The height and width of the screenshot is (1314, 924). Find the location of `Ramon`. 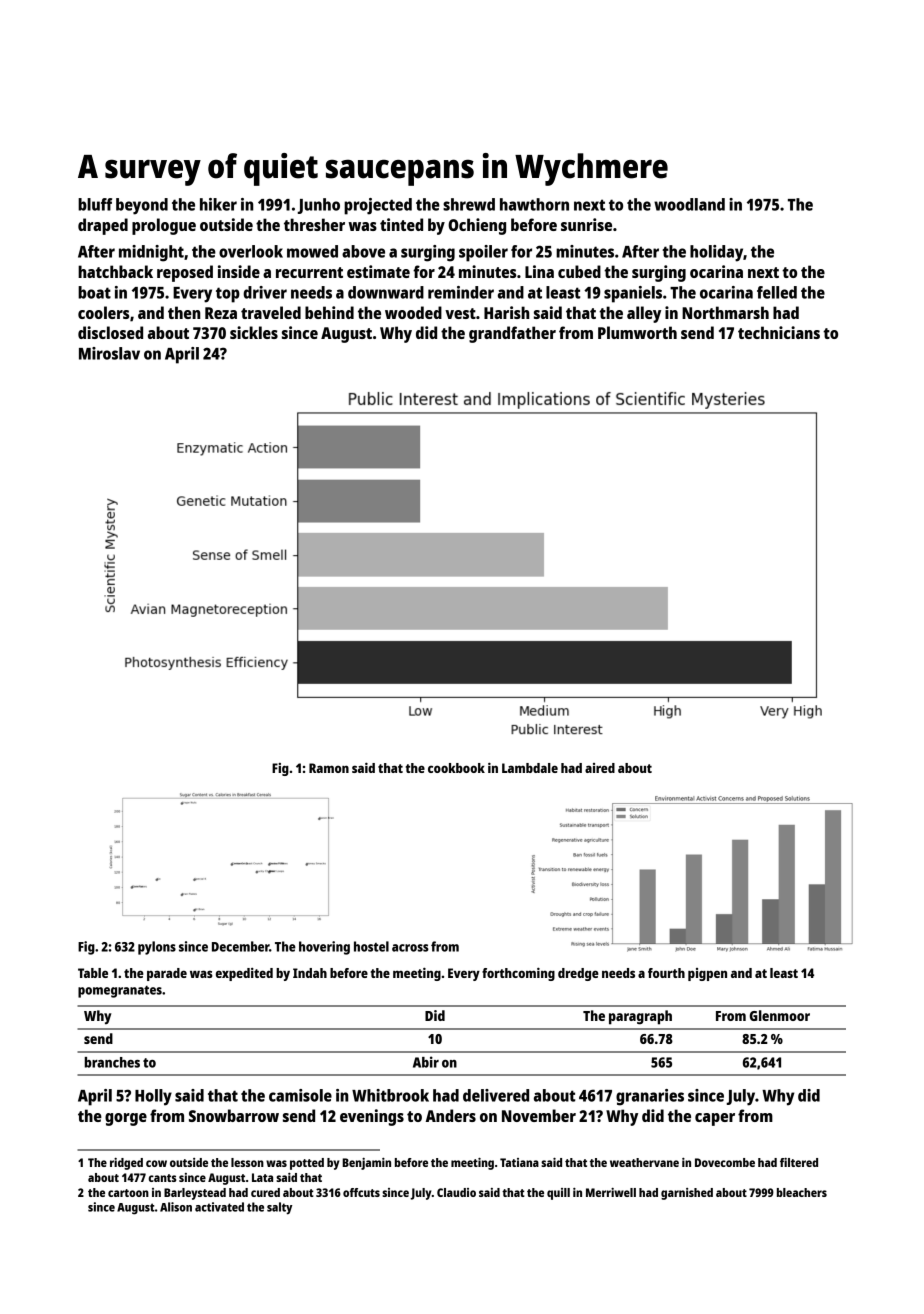

Ramon is located at coordinates (329, 768).
